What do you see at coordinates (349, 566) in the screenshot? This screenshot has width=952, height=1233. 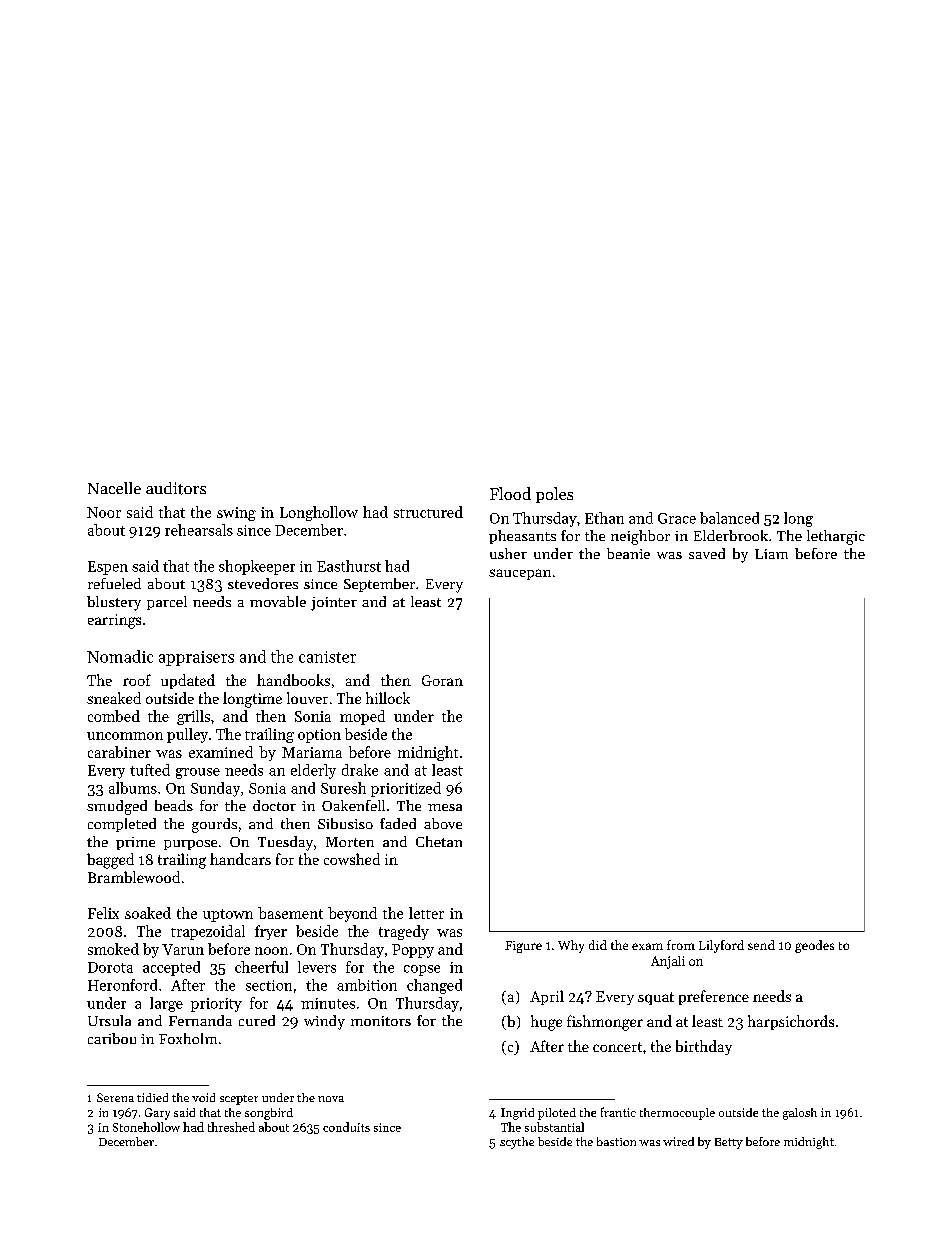 I see `Easthurst` at bounding box center [349, 566].
